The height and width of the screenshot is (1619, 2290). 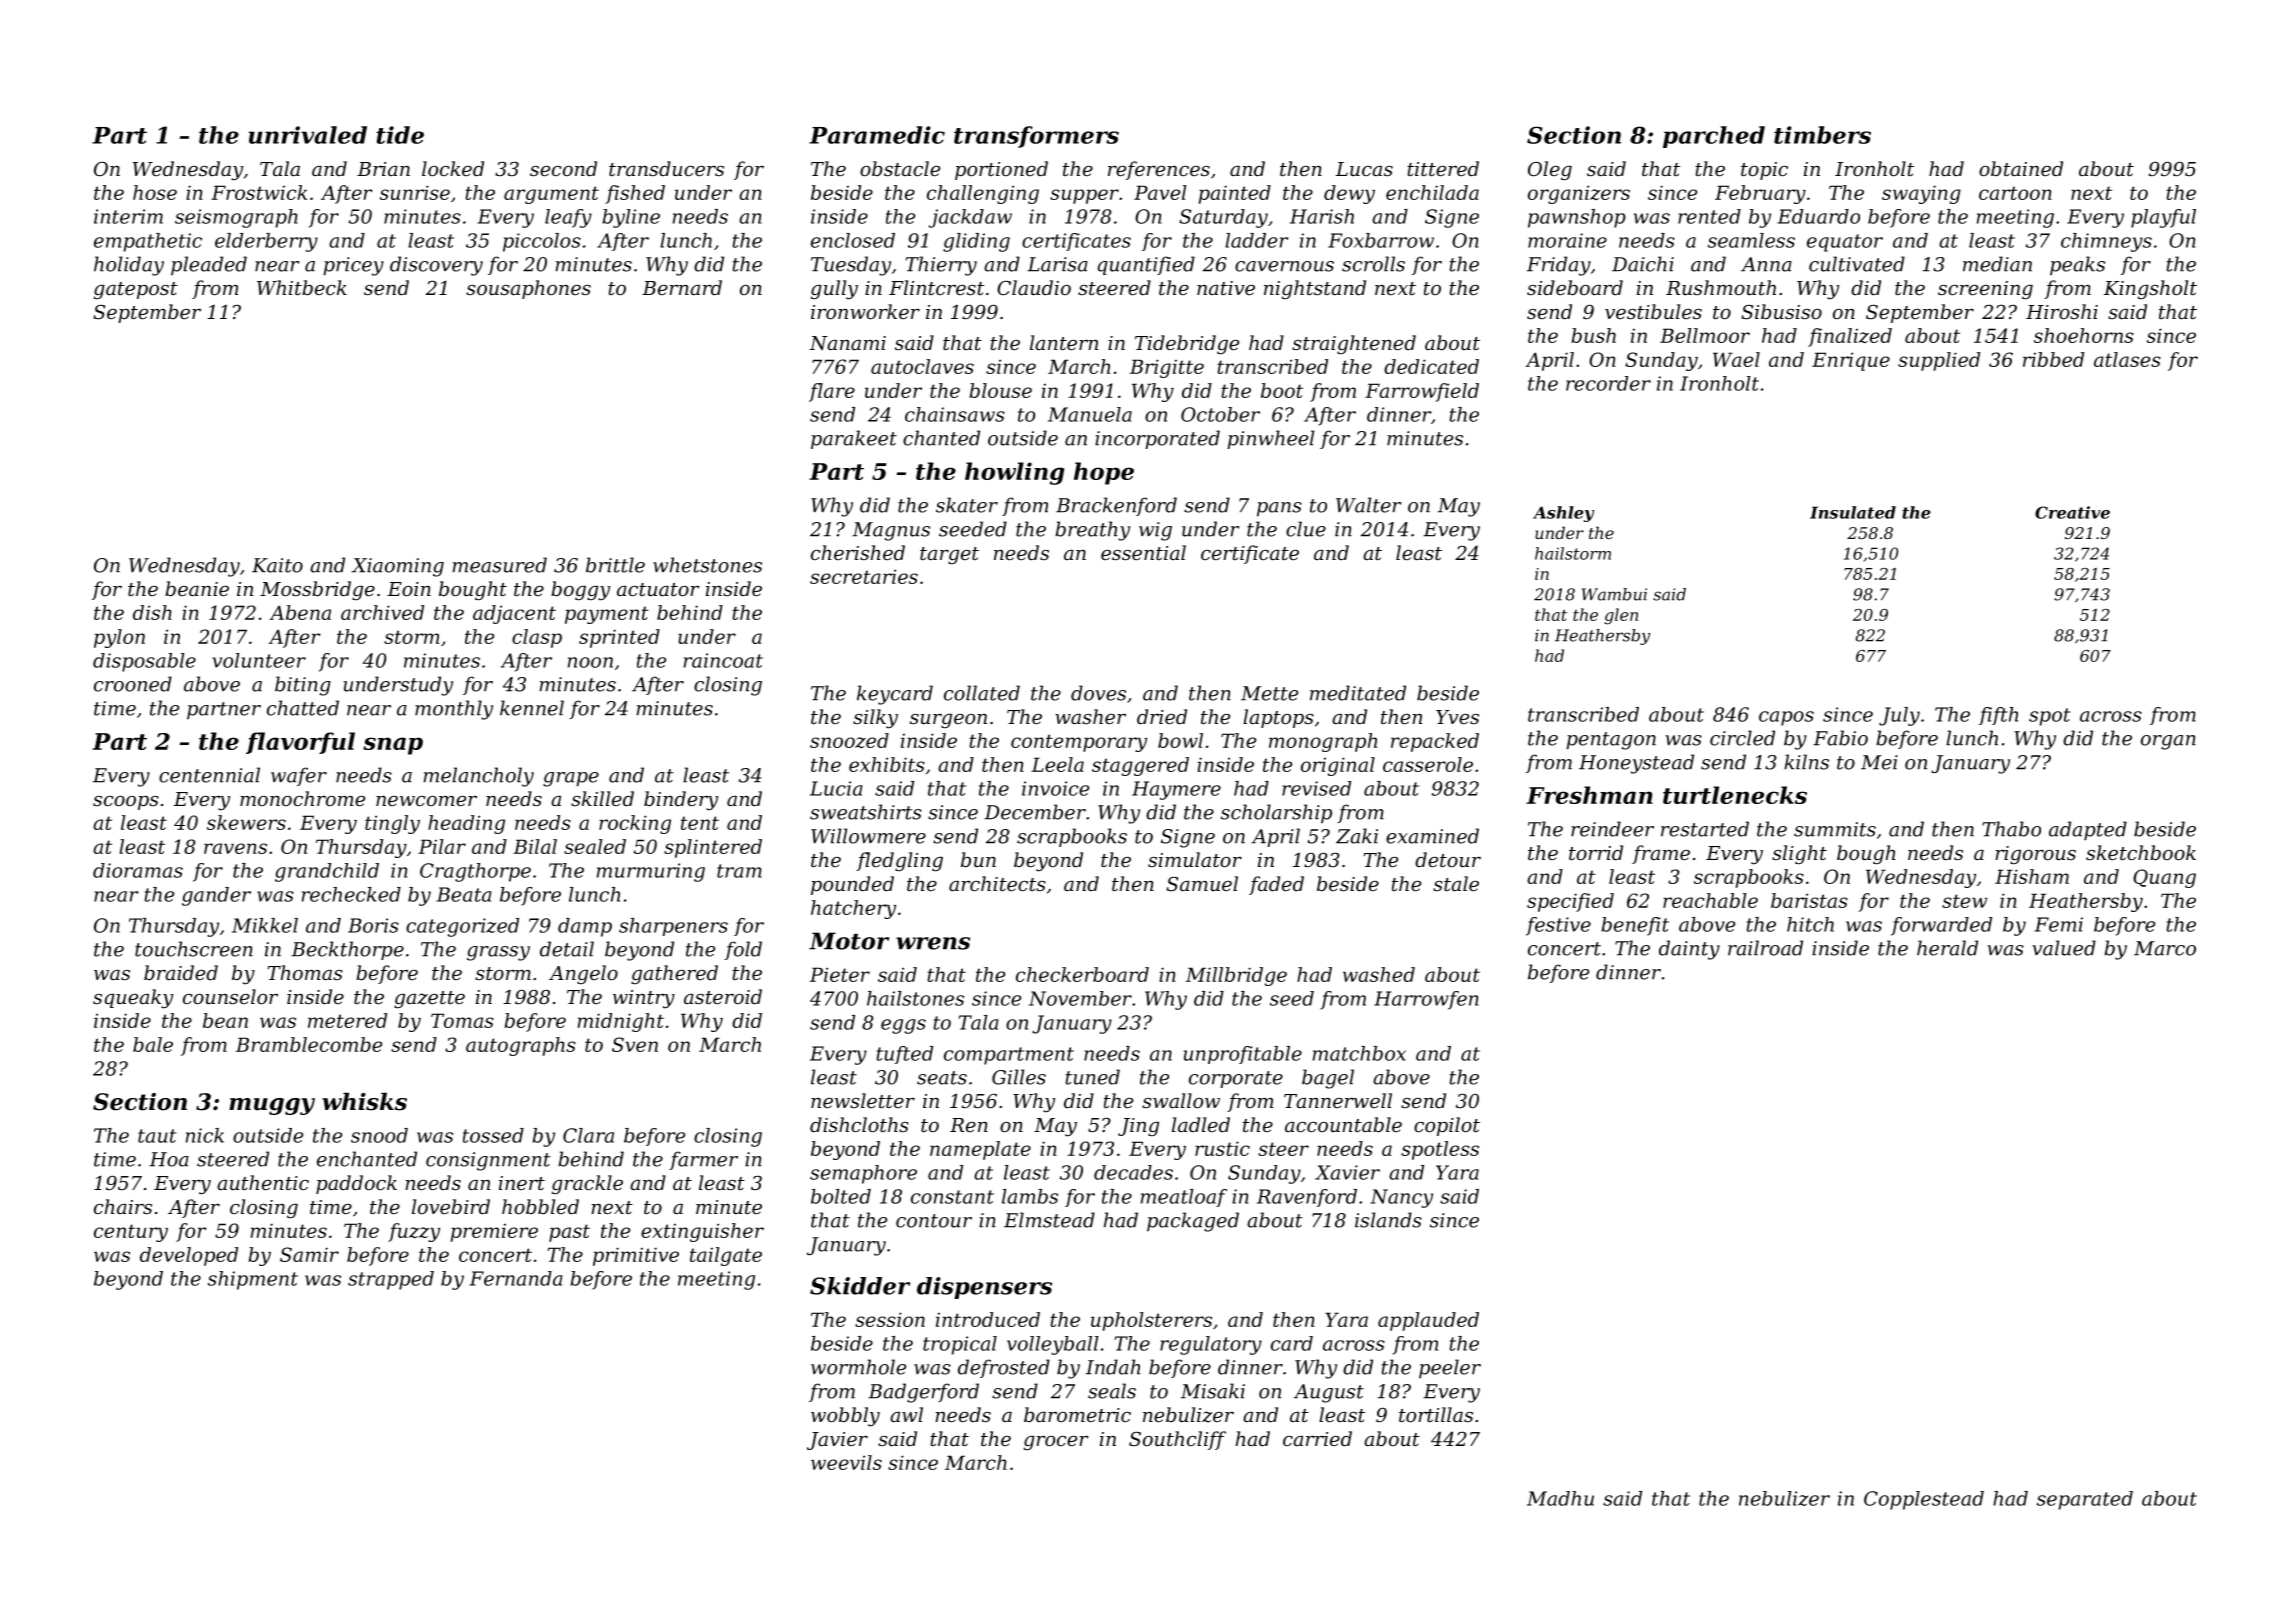 I want to click on developed, so click(x=189, y=1256).
